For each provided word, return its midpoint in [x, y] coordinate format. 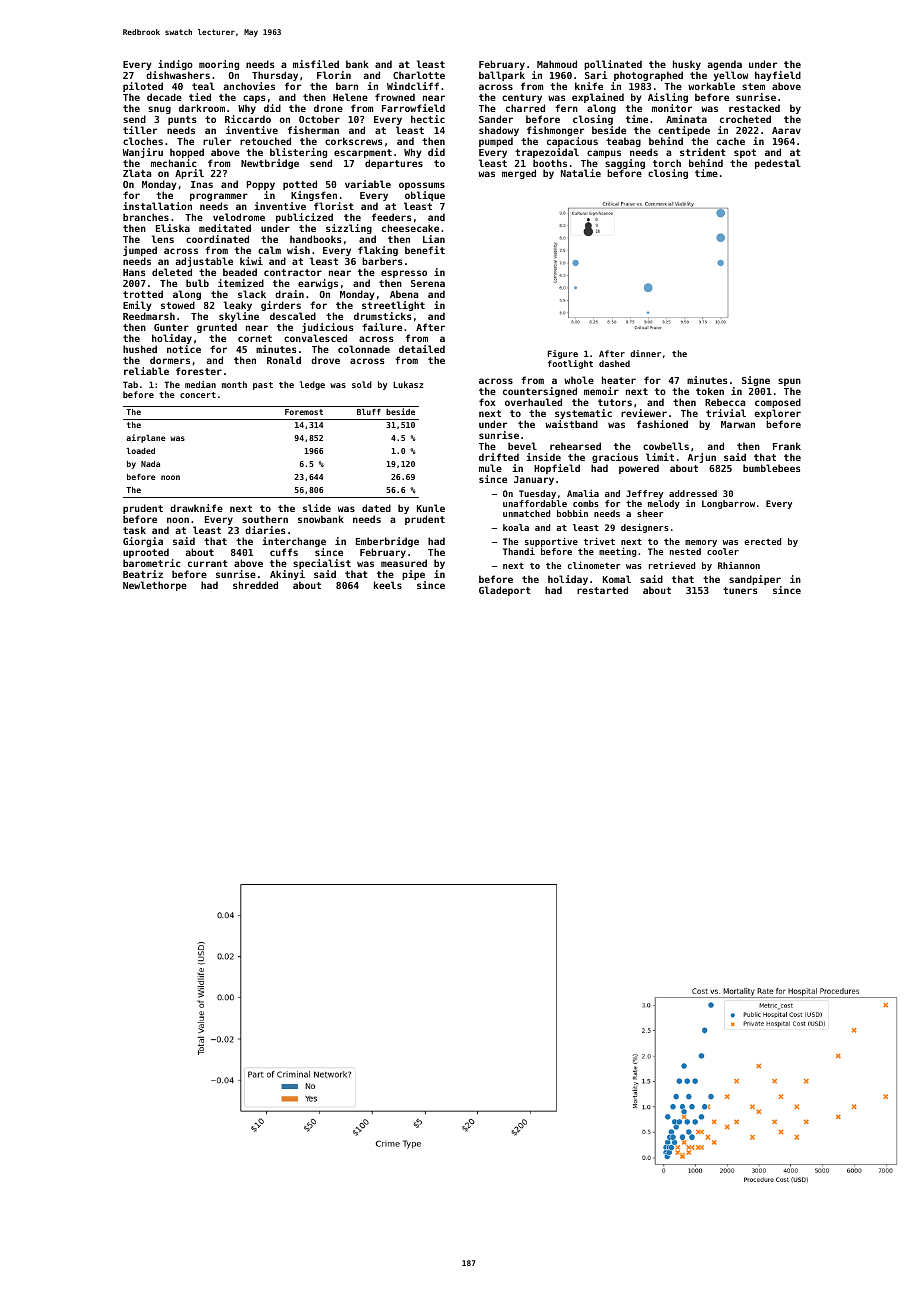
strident [703, 152]
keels [388, 585]
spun [789, 383]
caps [254, 99]
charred [525, 108]
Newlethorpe [155, 586]
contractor [293, 272]
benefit [425, 250]
